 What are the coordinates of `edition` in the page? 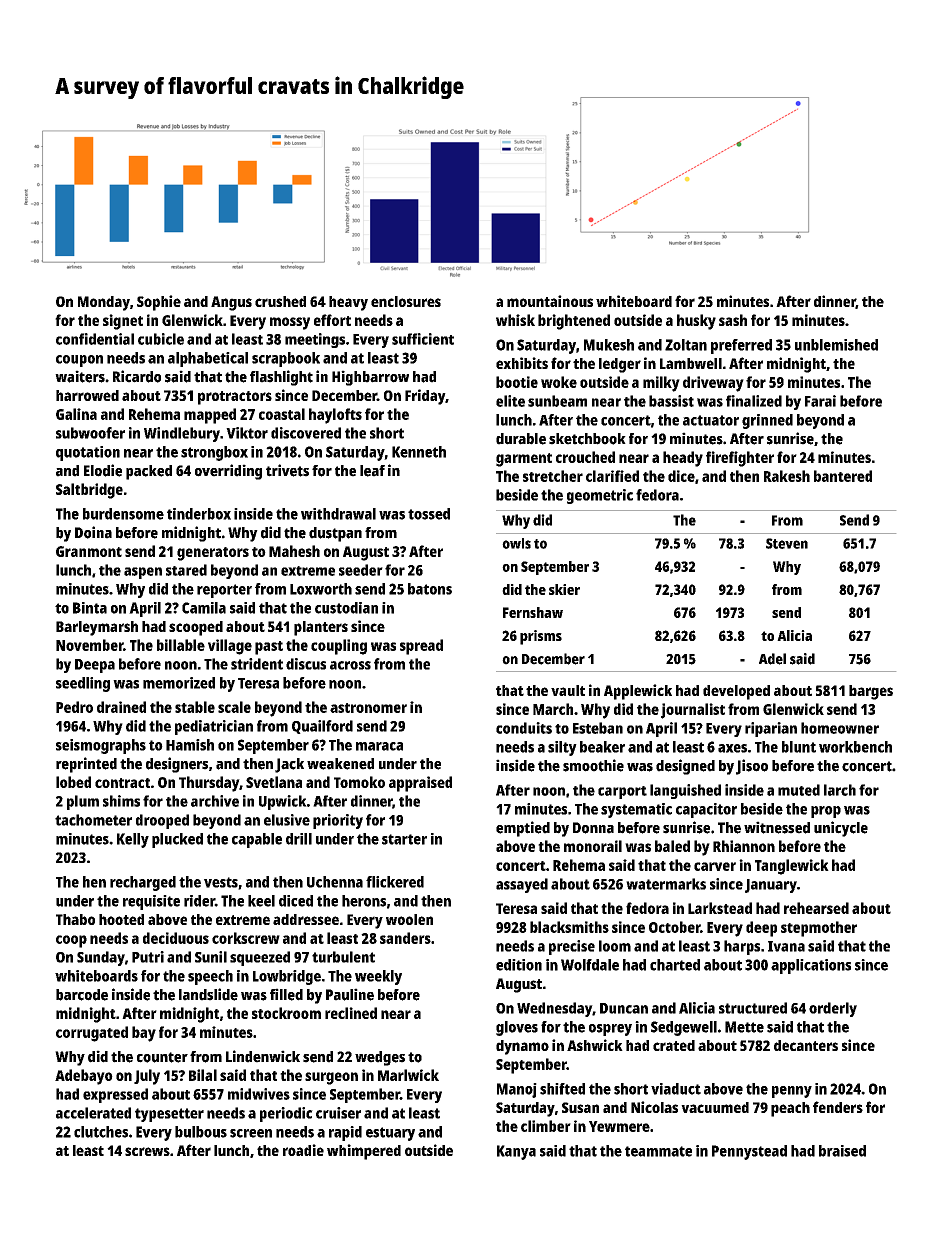 It's located at (519, 965).
